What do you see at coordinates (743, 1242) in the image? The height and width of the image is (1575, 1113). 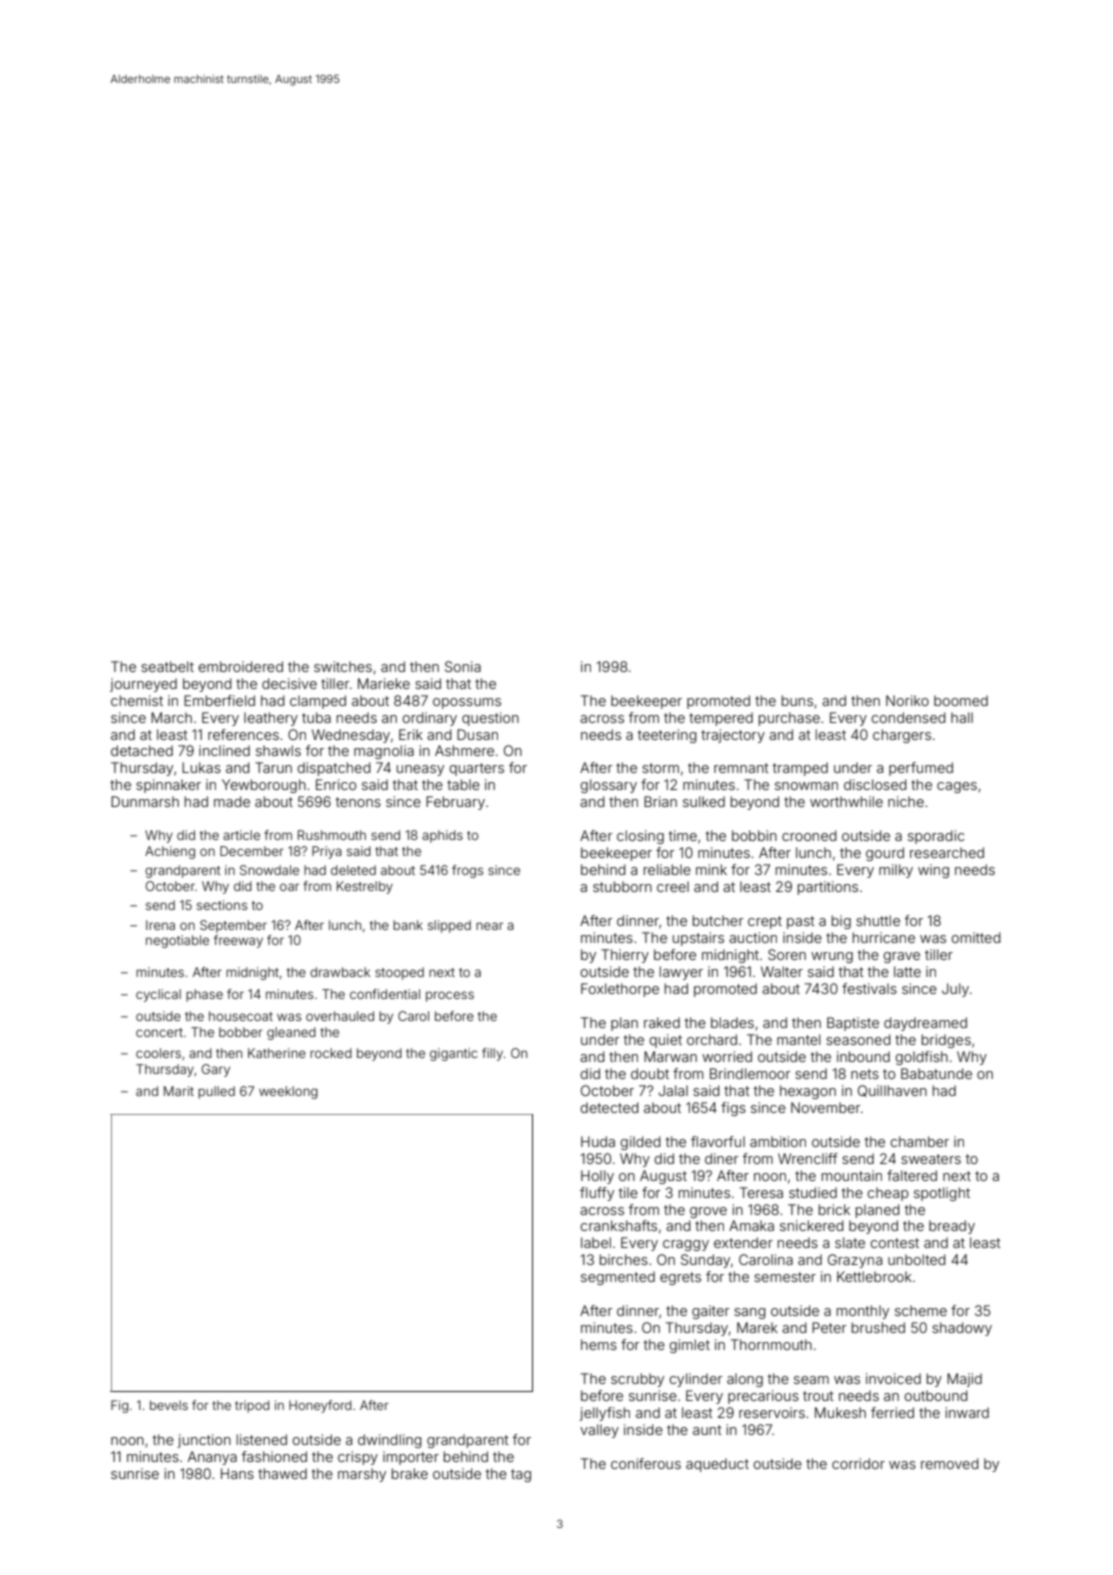 I see `extender` at bounding box center [743, 1242].
